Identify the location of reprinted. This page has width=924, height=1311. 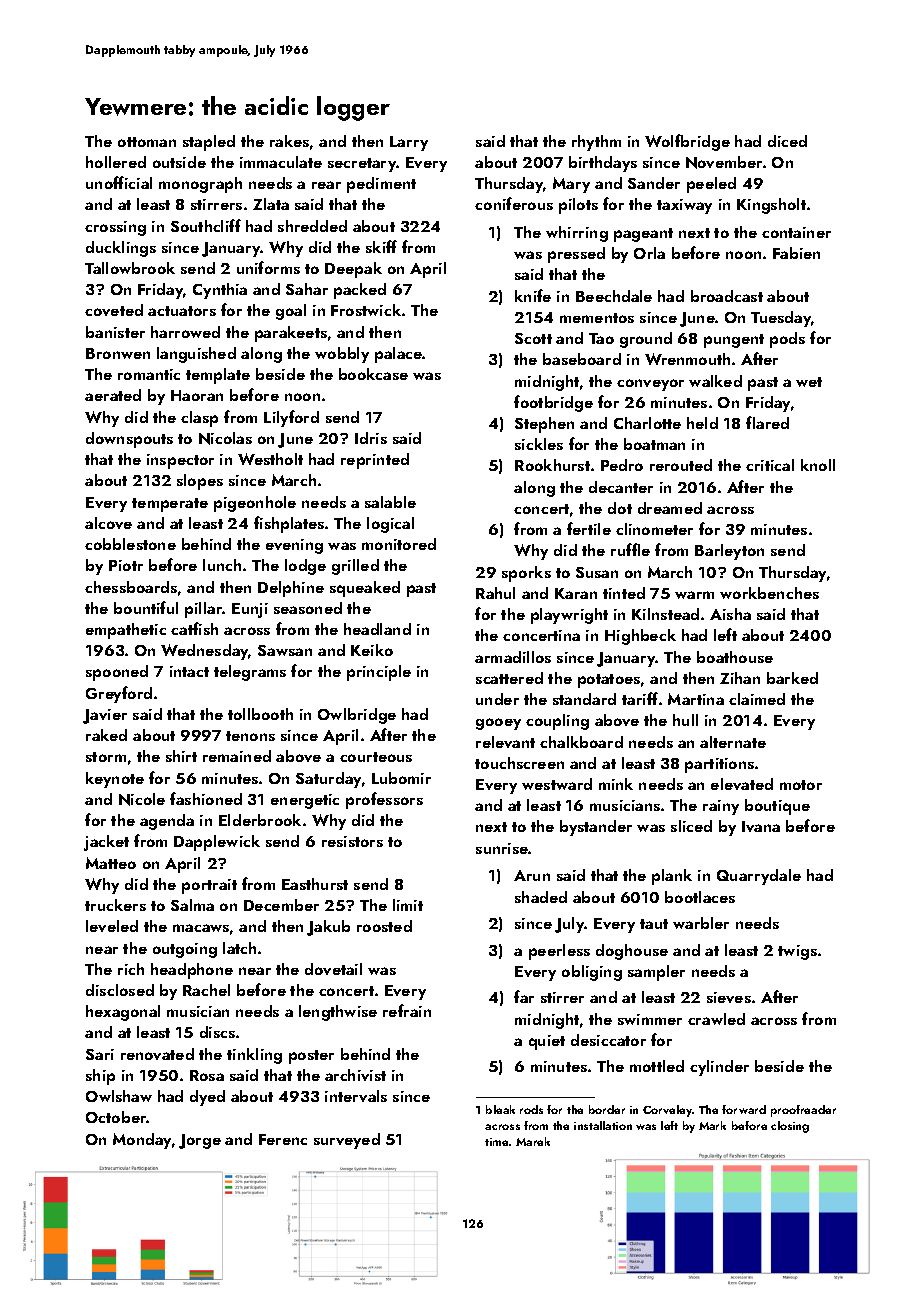
(375, 461).
